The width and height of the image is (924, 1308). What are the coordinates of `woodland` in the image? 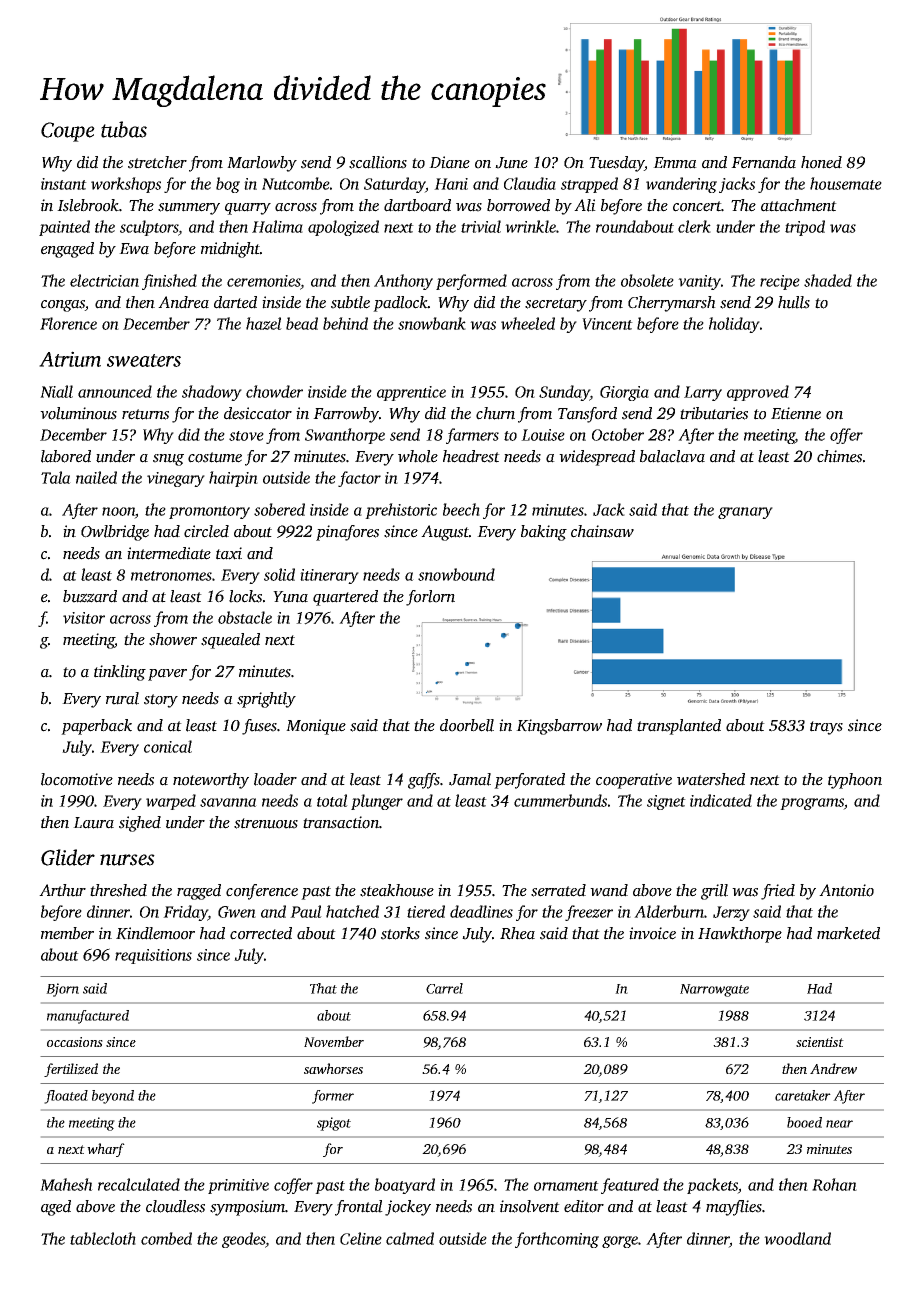 It's located at (797, 1238).
